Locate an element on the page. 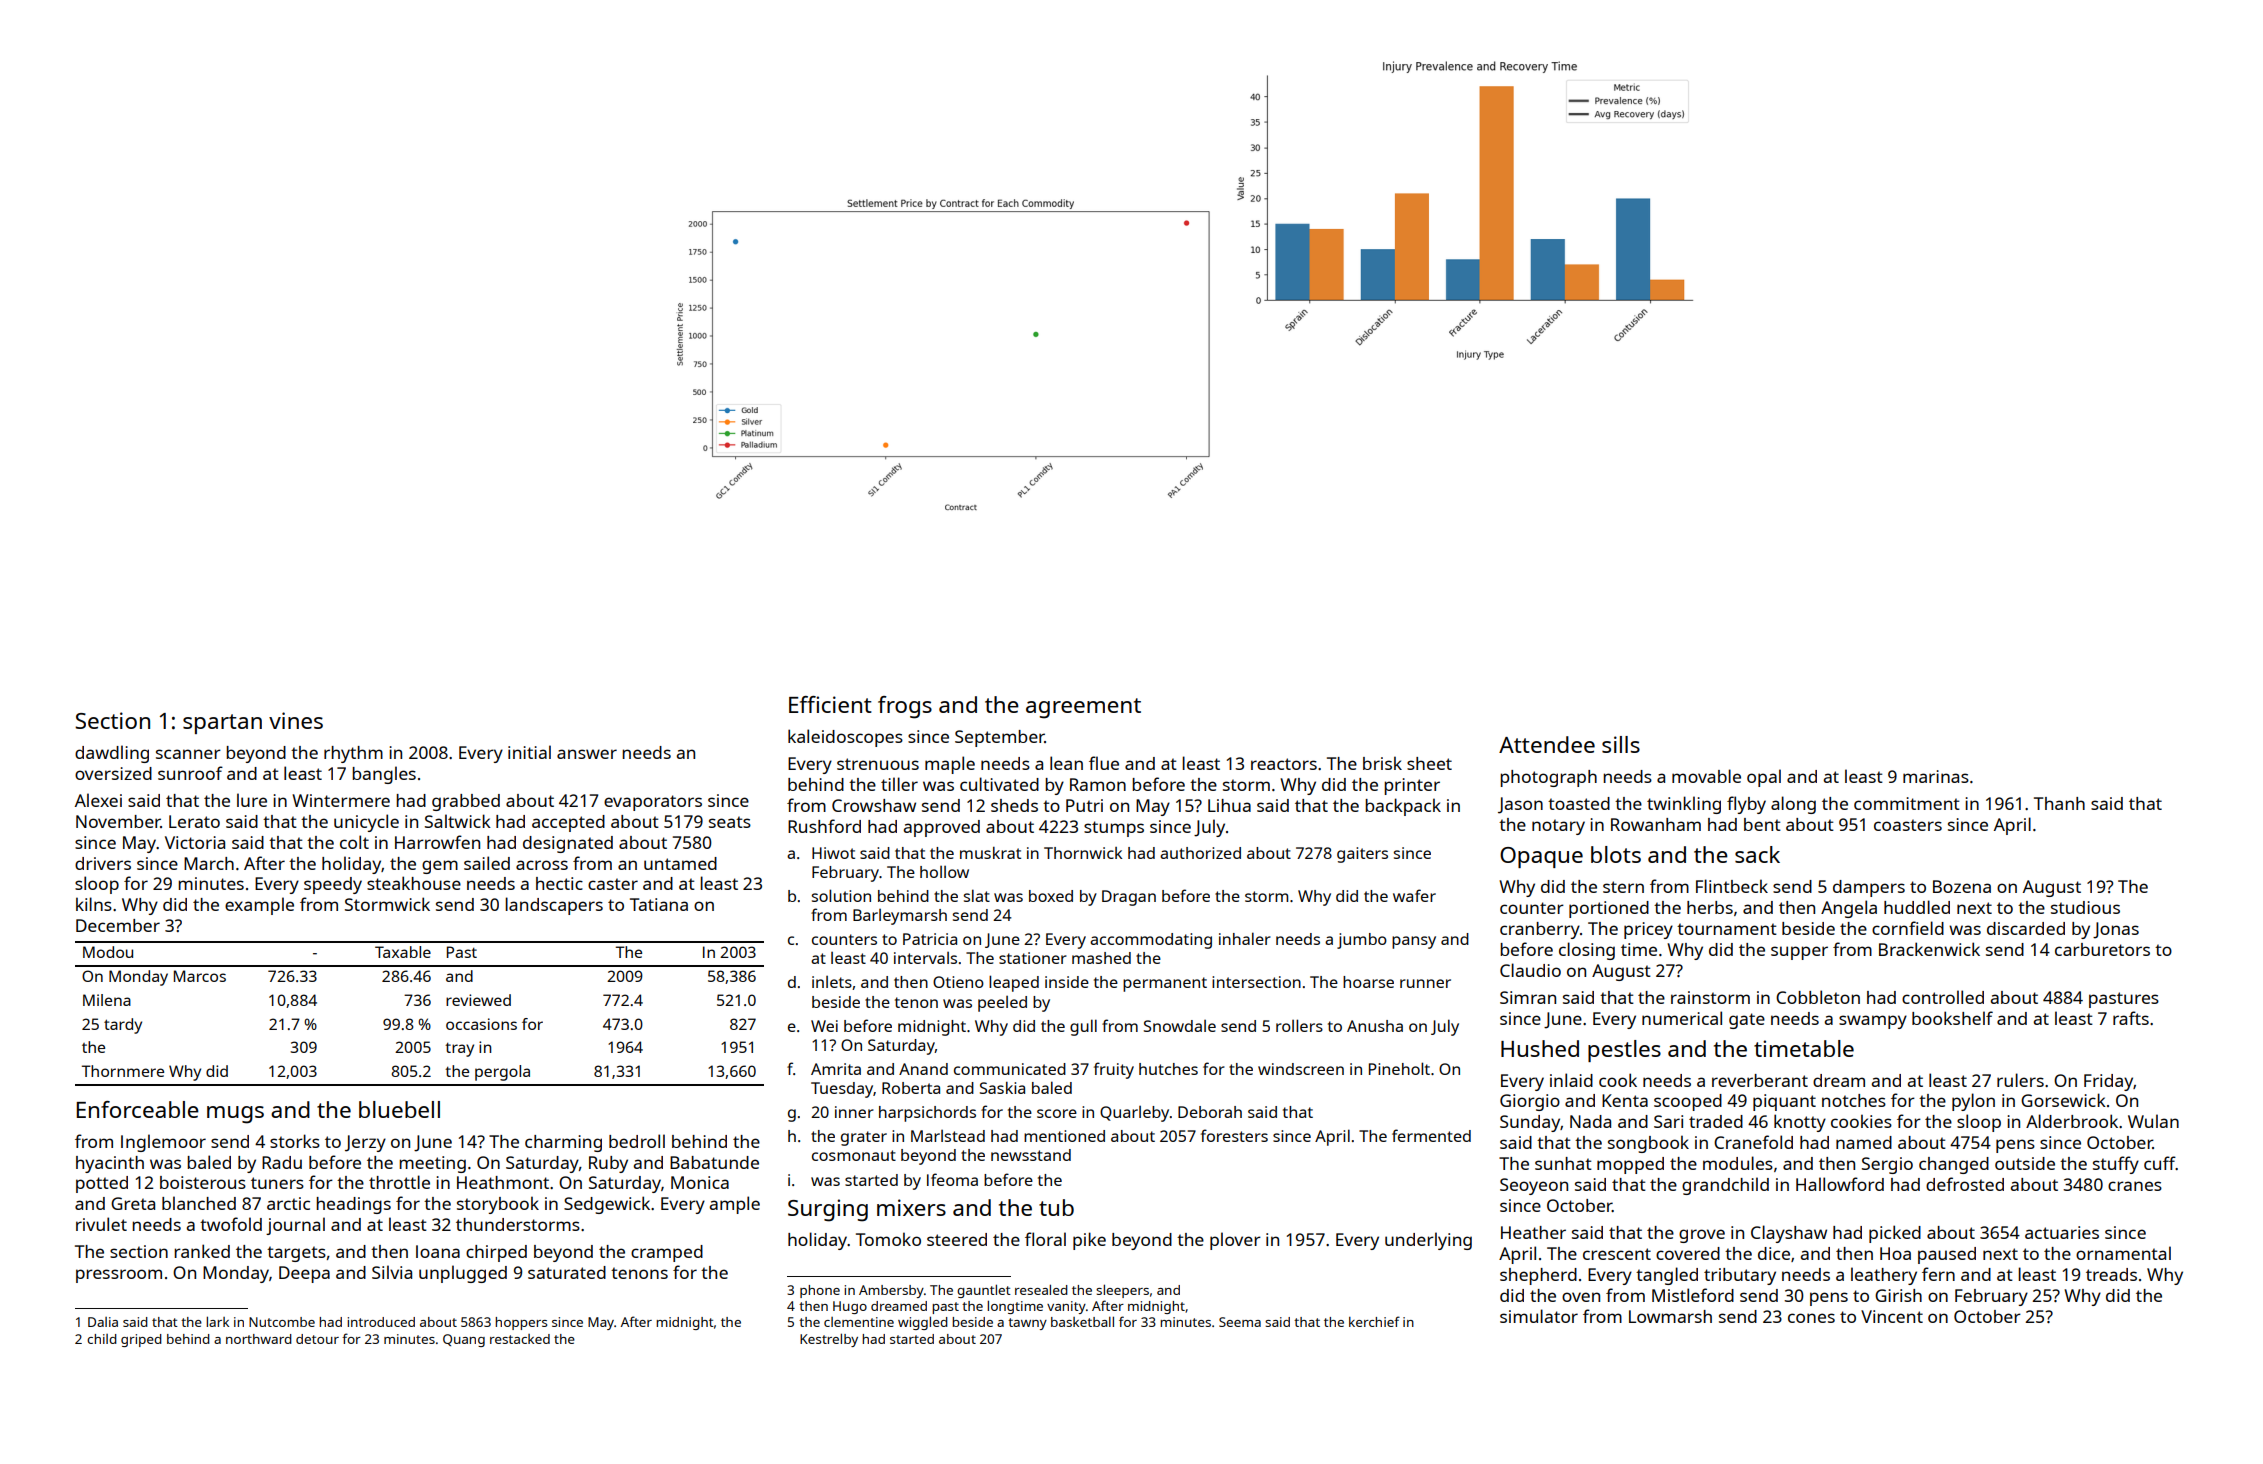  Modou is located at coordinates (108, 952).
